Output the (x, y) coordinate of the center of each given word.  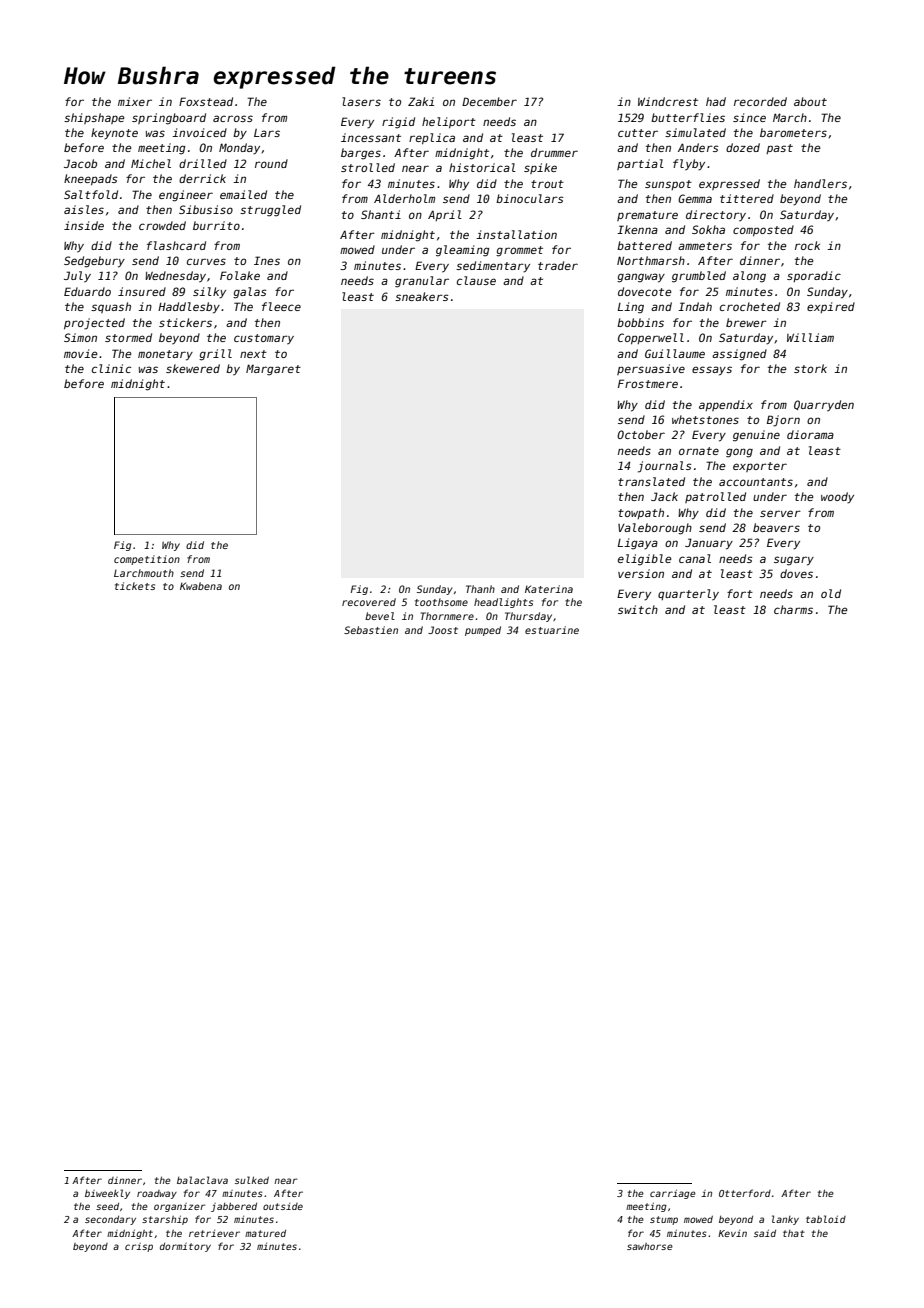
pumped (483, 631)
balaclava (202, 1180)
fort (740, 593)
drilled (203, 163)
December (489, 101)
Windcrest (668, 101)
